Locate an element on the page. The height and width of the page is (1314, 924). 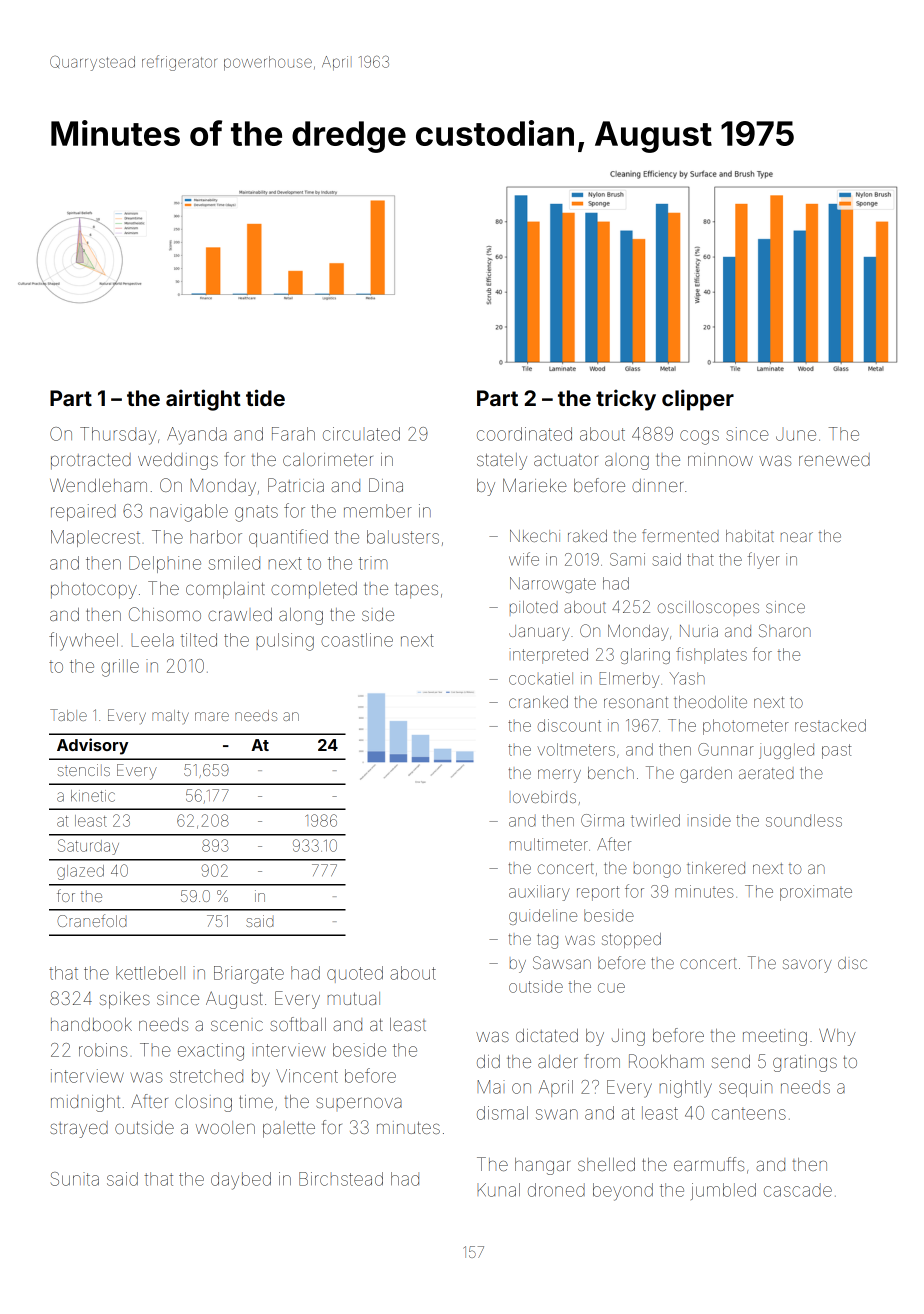
circulated is located at coordinates (361, 434).
